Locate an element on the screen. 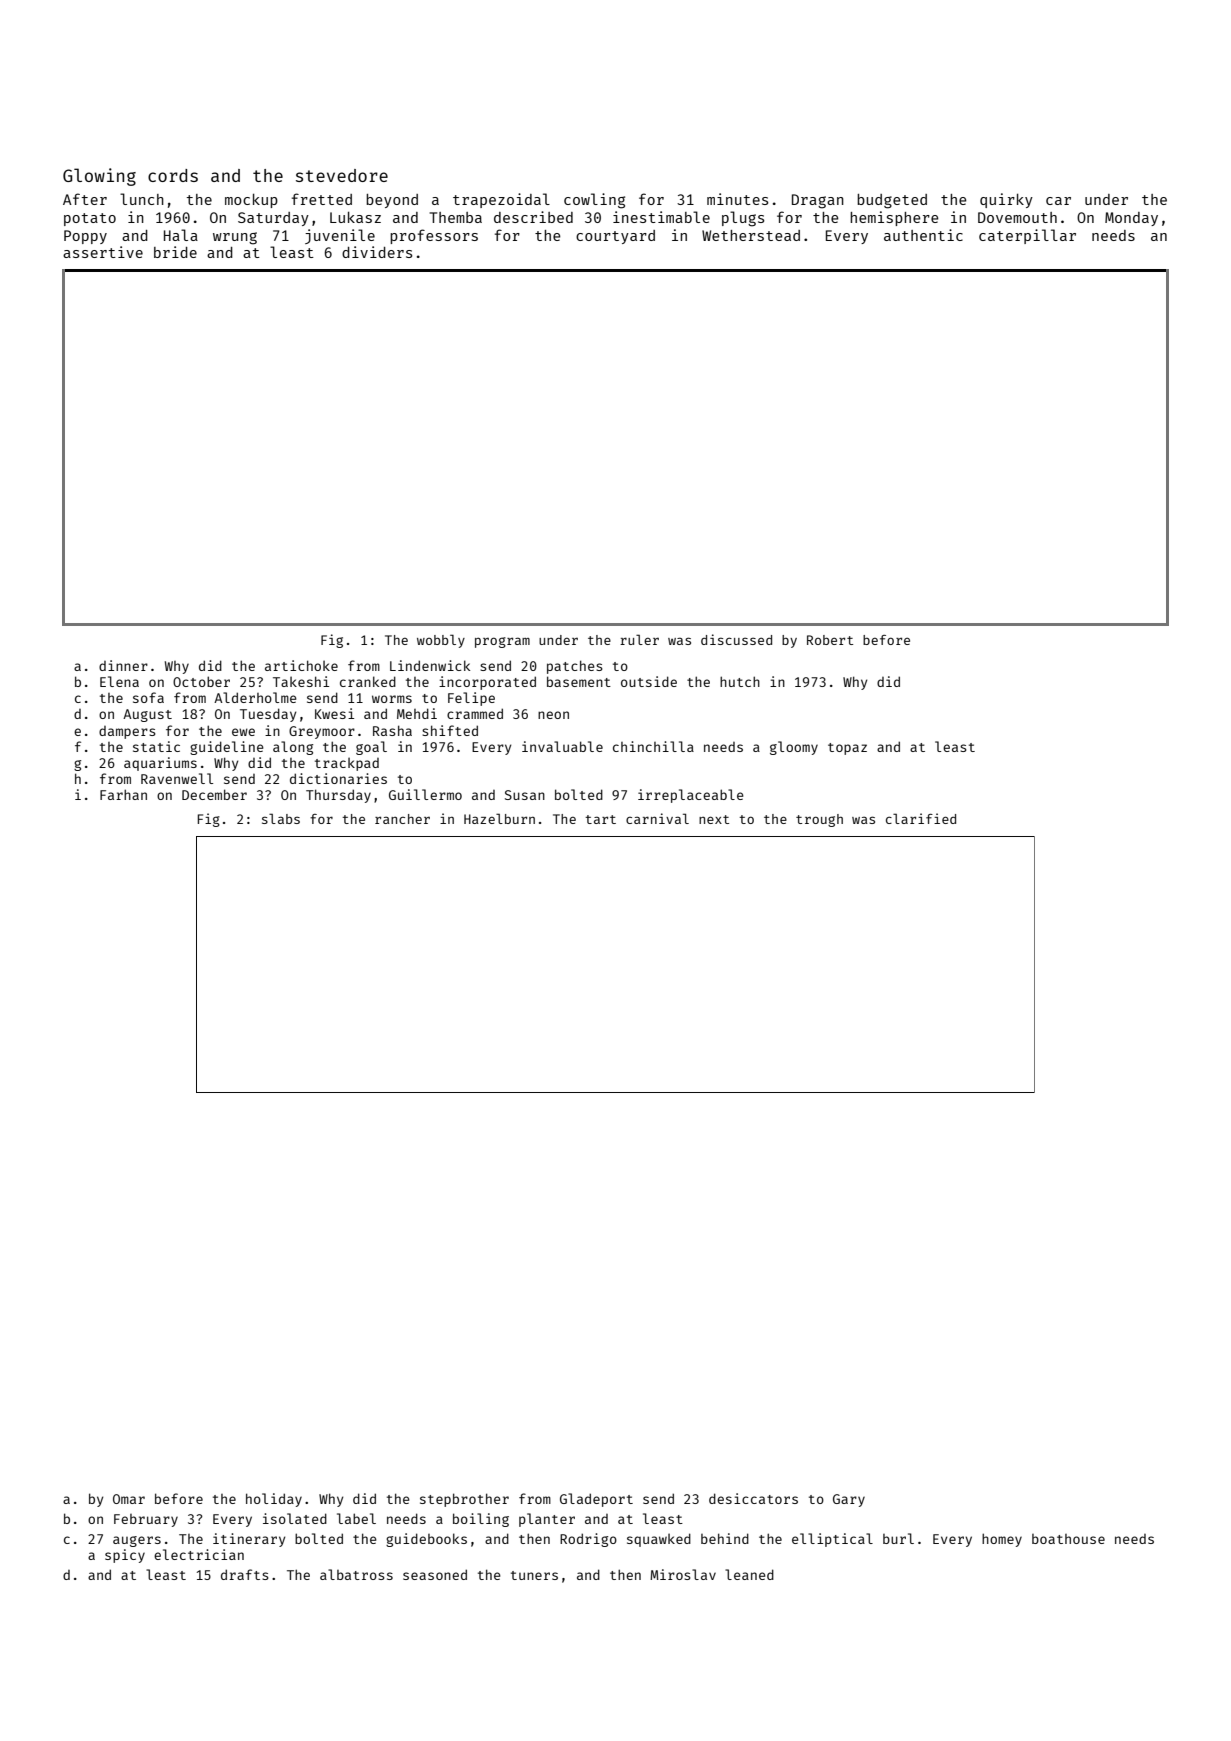 Image resolution: width=1231 pixels, height=1741 pixels. boathouse is located at coordinates (1068, 1539).
